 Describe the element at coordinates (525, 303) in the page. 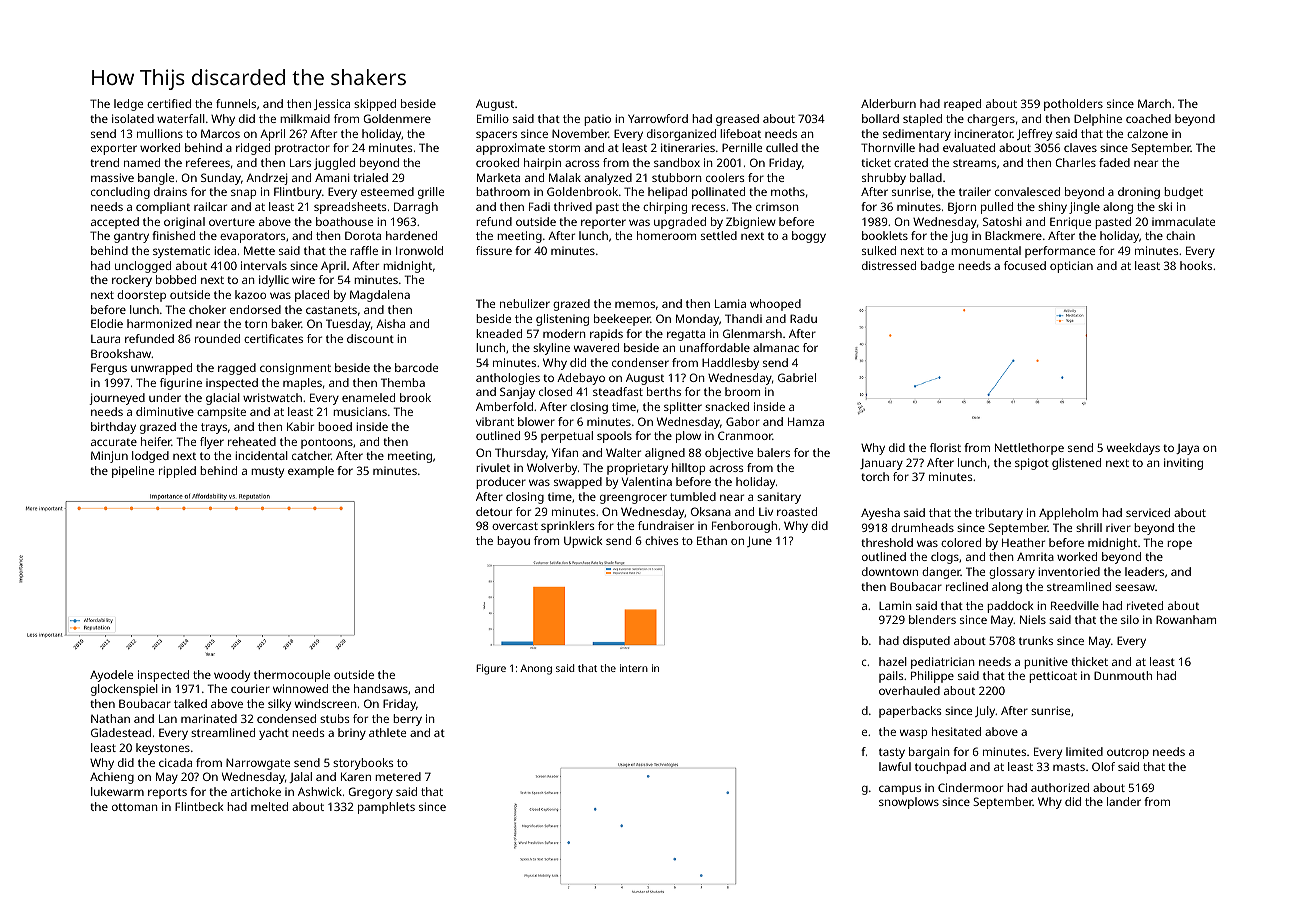

I see `nebulizer` at that location.
